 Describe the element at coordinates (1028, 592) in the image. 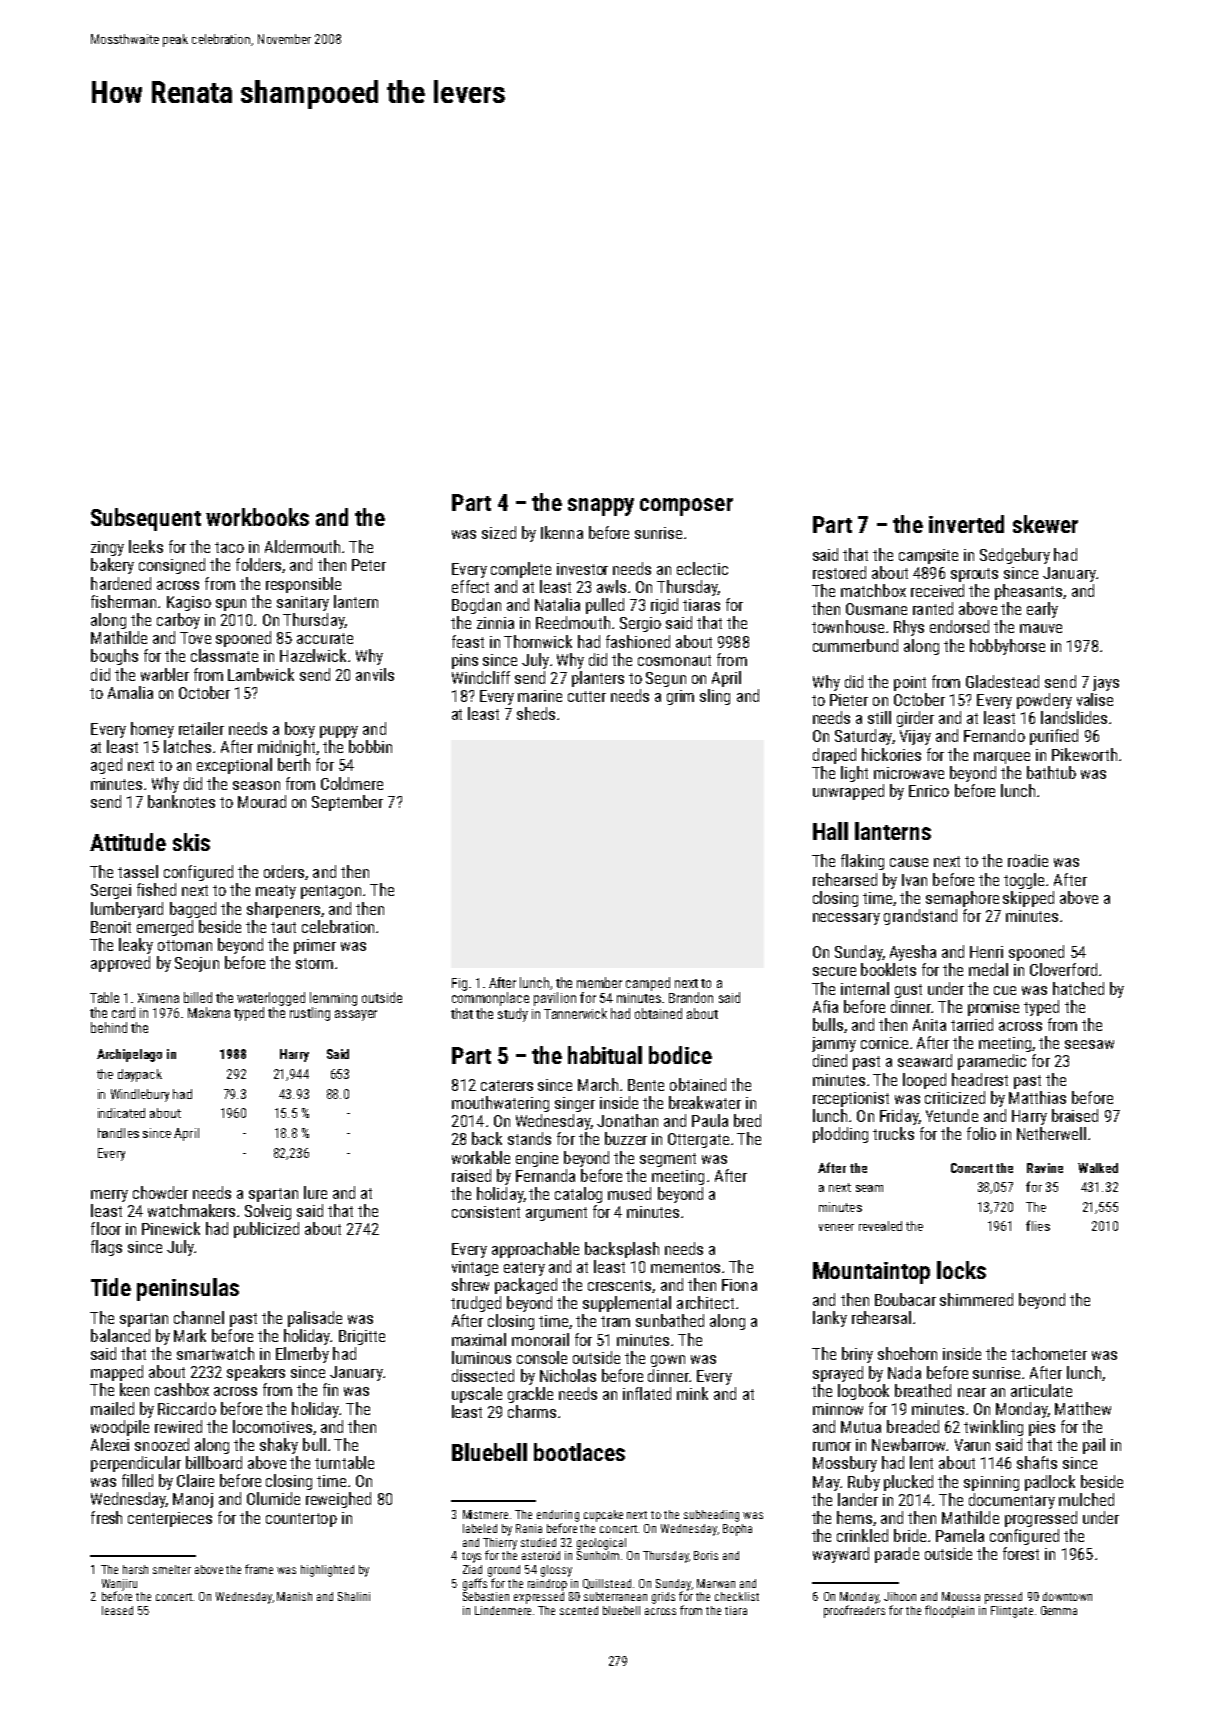

I see `pheasants` at that location.
